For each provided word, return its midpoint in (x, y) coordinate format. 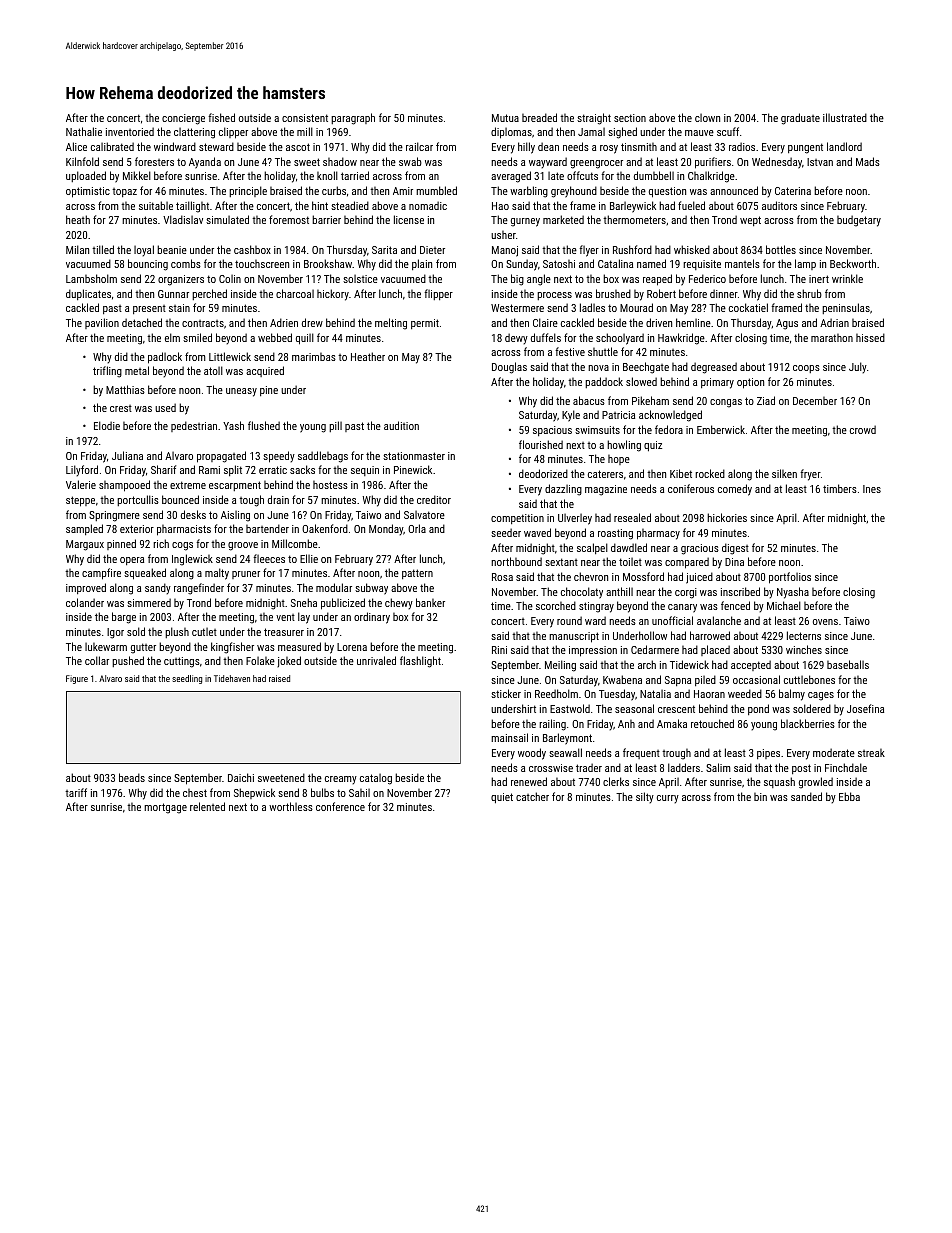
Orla (417, 528)
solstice (360, 278)
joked (289, 661)
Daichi (241, 777)
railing (552, 725)
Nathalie (84, 131)
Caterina (793, 191)
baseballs (848, 664)
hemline (693, 322)
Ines (872, 489)
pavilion (102, 323)
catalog (376, 779)
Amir (403, 191)
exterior (137, 529)
